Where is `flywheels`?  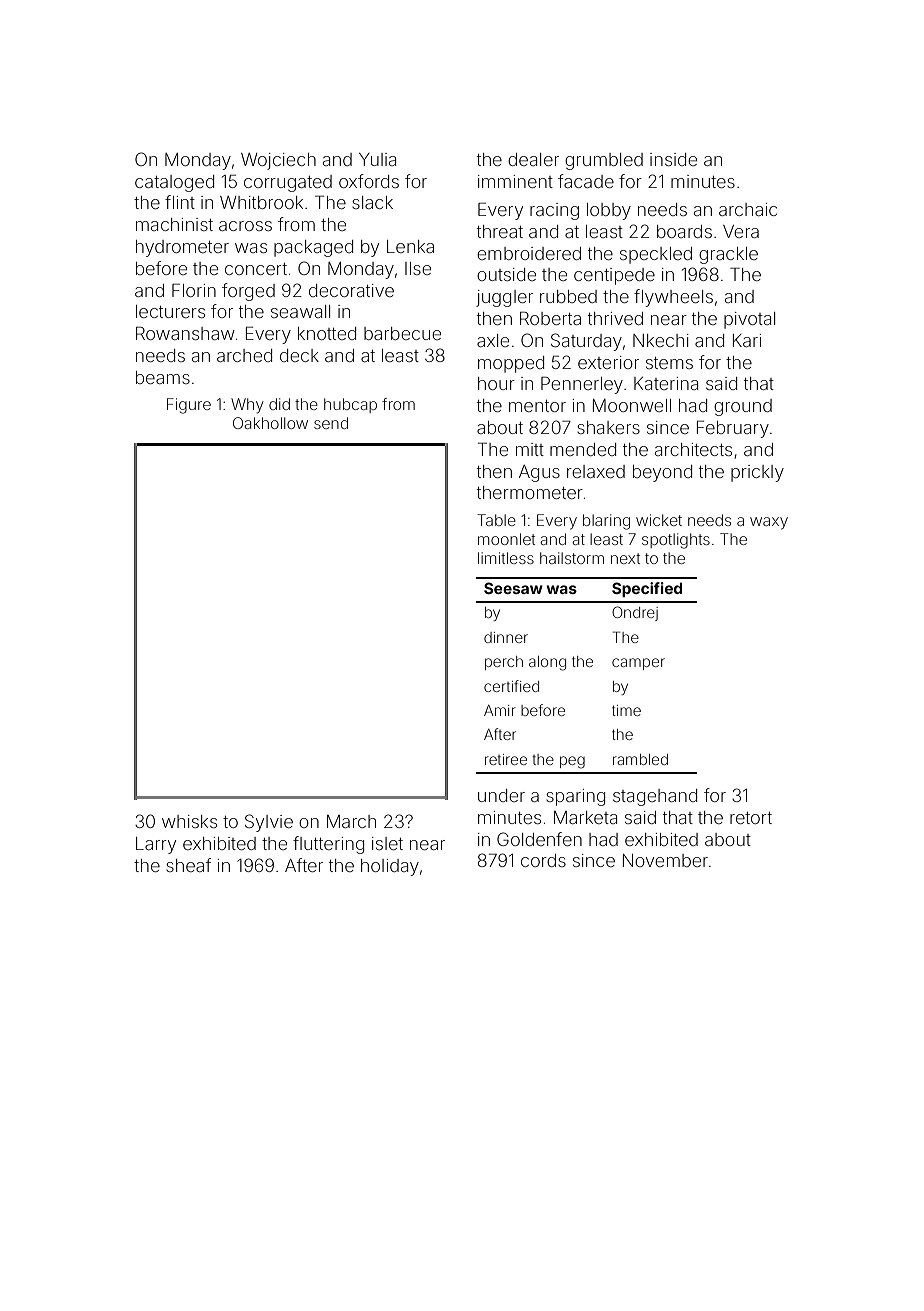 flywheels is located at coordinates (673, 298).
